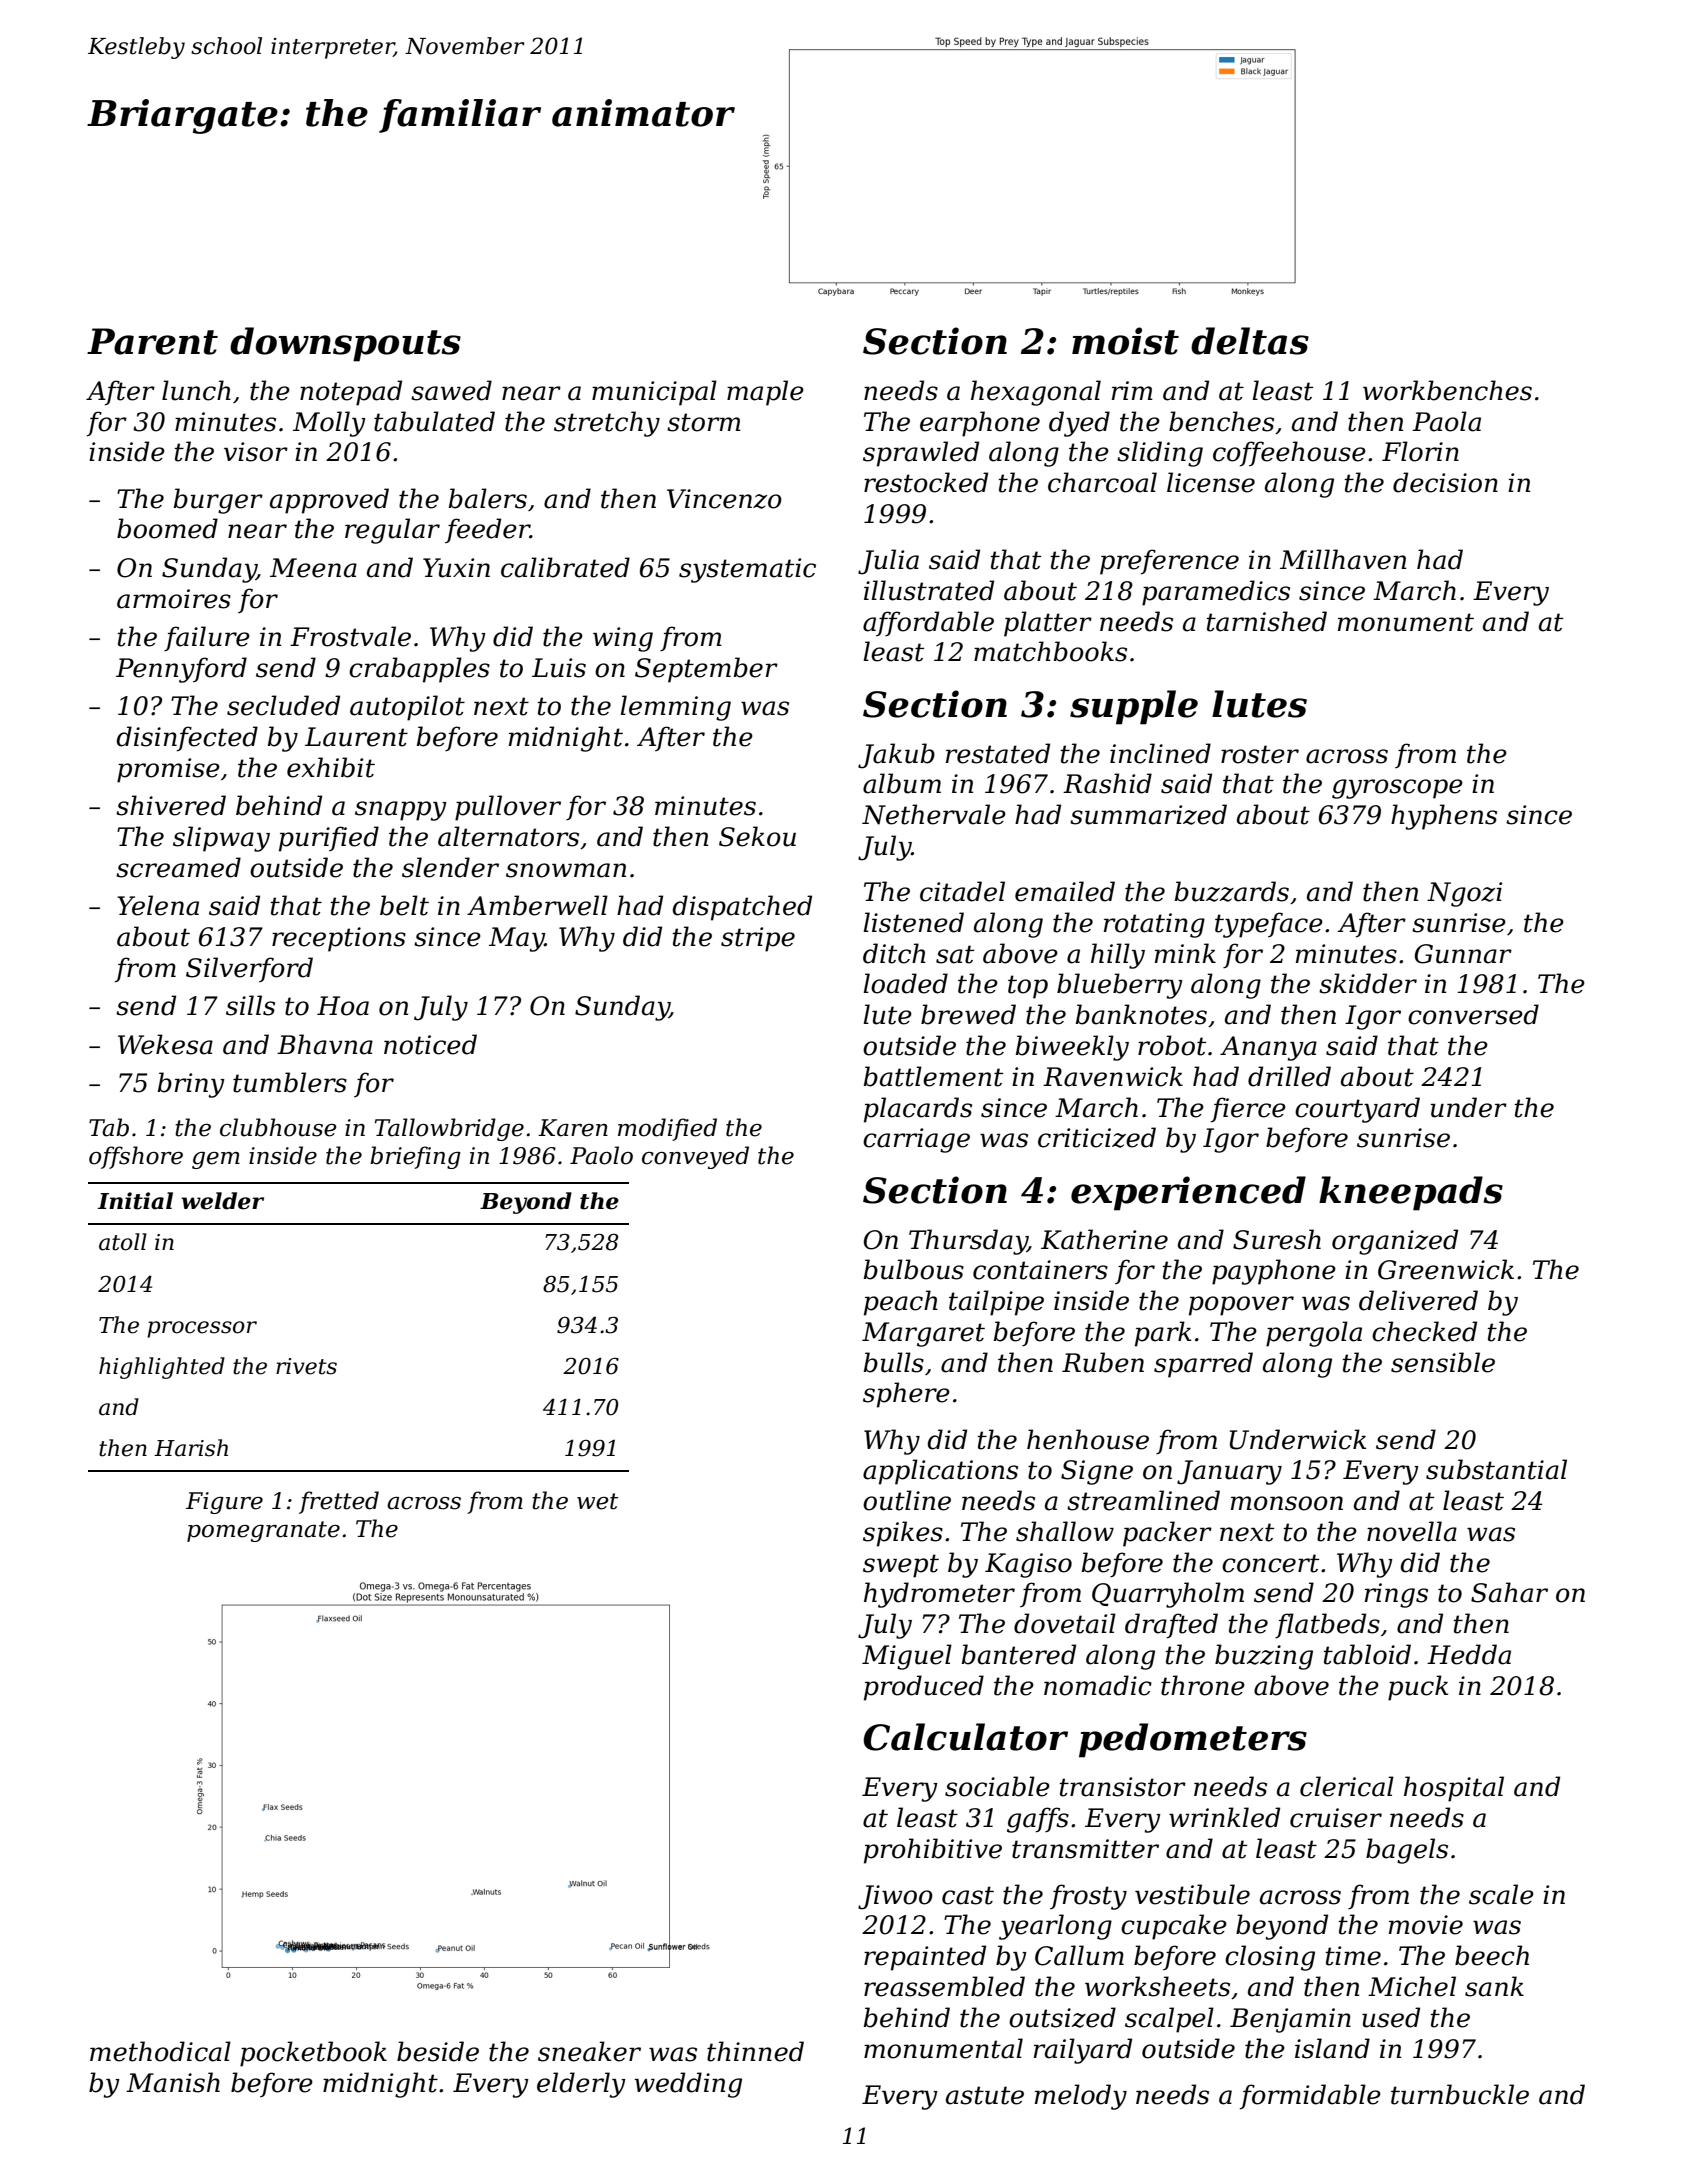 This page has width=1683, height=2178. What do you see at coordinates (1446, 421) in the page?
I see `Paola` at bounding box center [1446, 421].
